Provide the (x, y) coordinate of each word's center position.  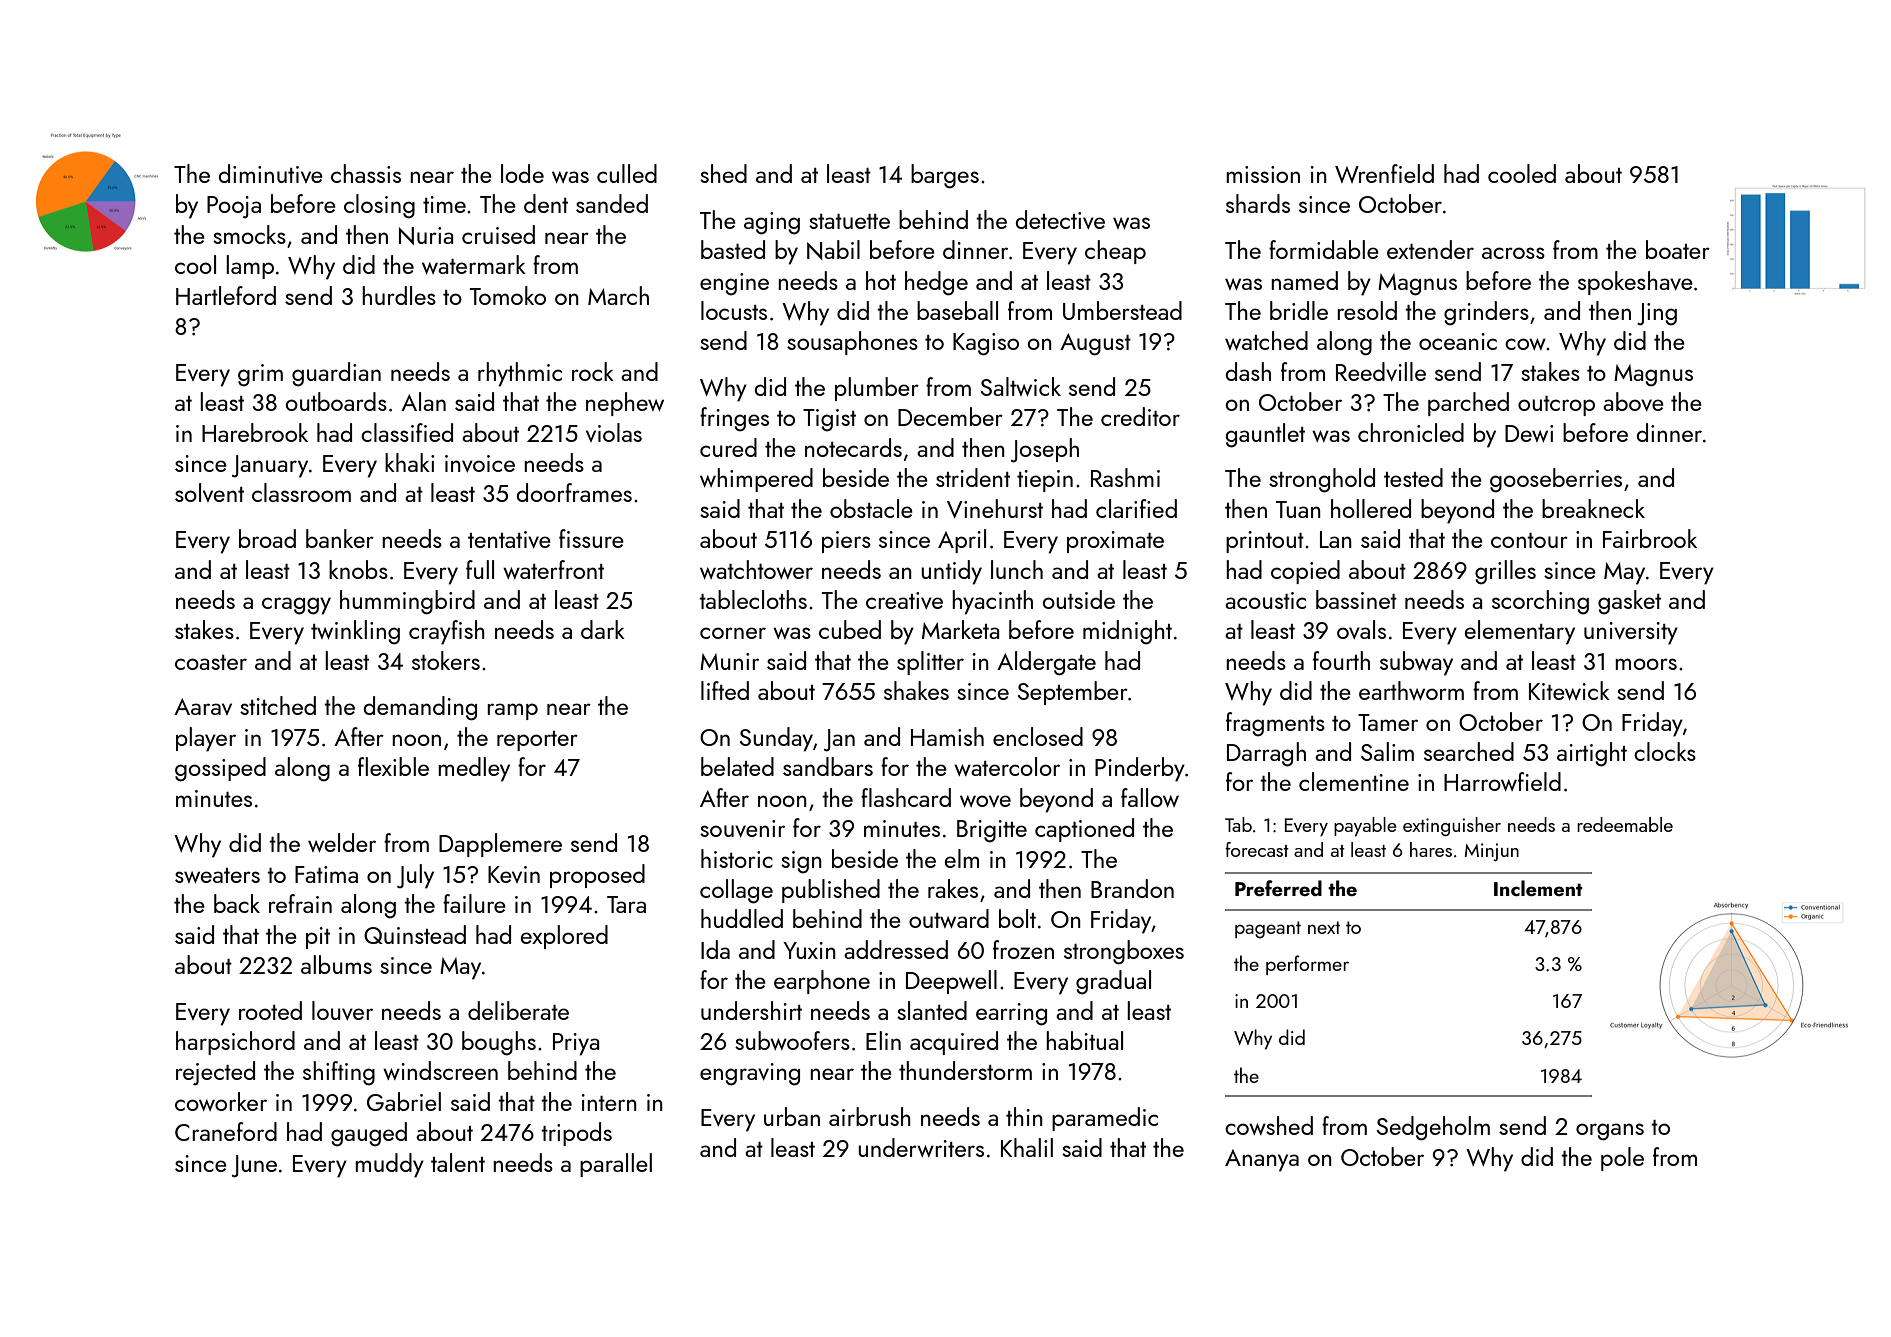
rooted (270, 1010)
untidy (951, 572)
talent (458, 1162)
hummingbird (407, 602)
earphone (822, 982)
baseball (957, 310)
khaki (409, 462)
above (1633, 401)
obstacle (871, 508)
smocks (249, 234)
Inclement (1538, 888)
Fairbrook (1650, 538)
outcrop (1556, 406)
